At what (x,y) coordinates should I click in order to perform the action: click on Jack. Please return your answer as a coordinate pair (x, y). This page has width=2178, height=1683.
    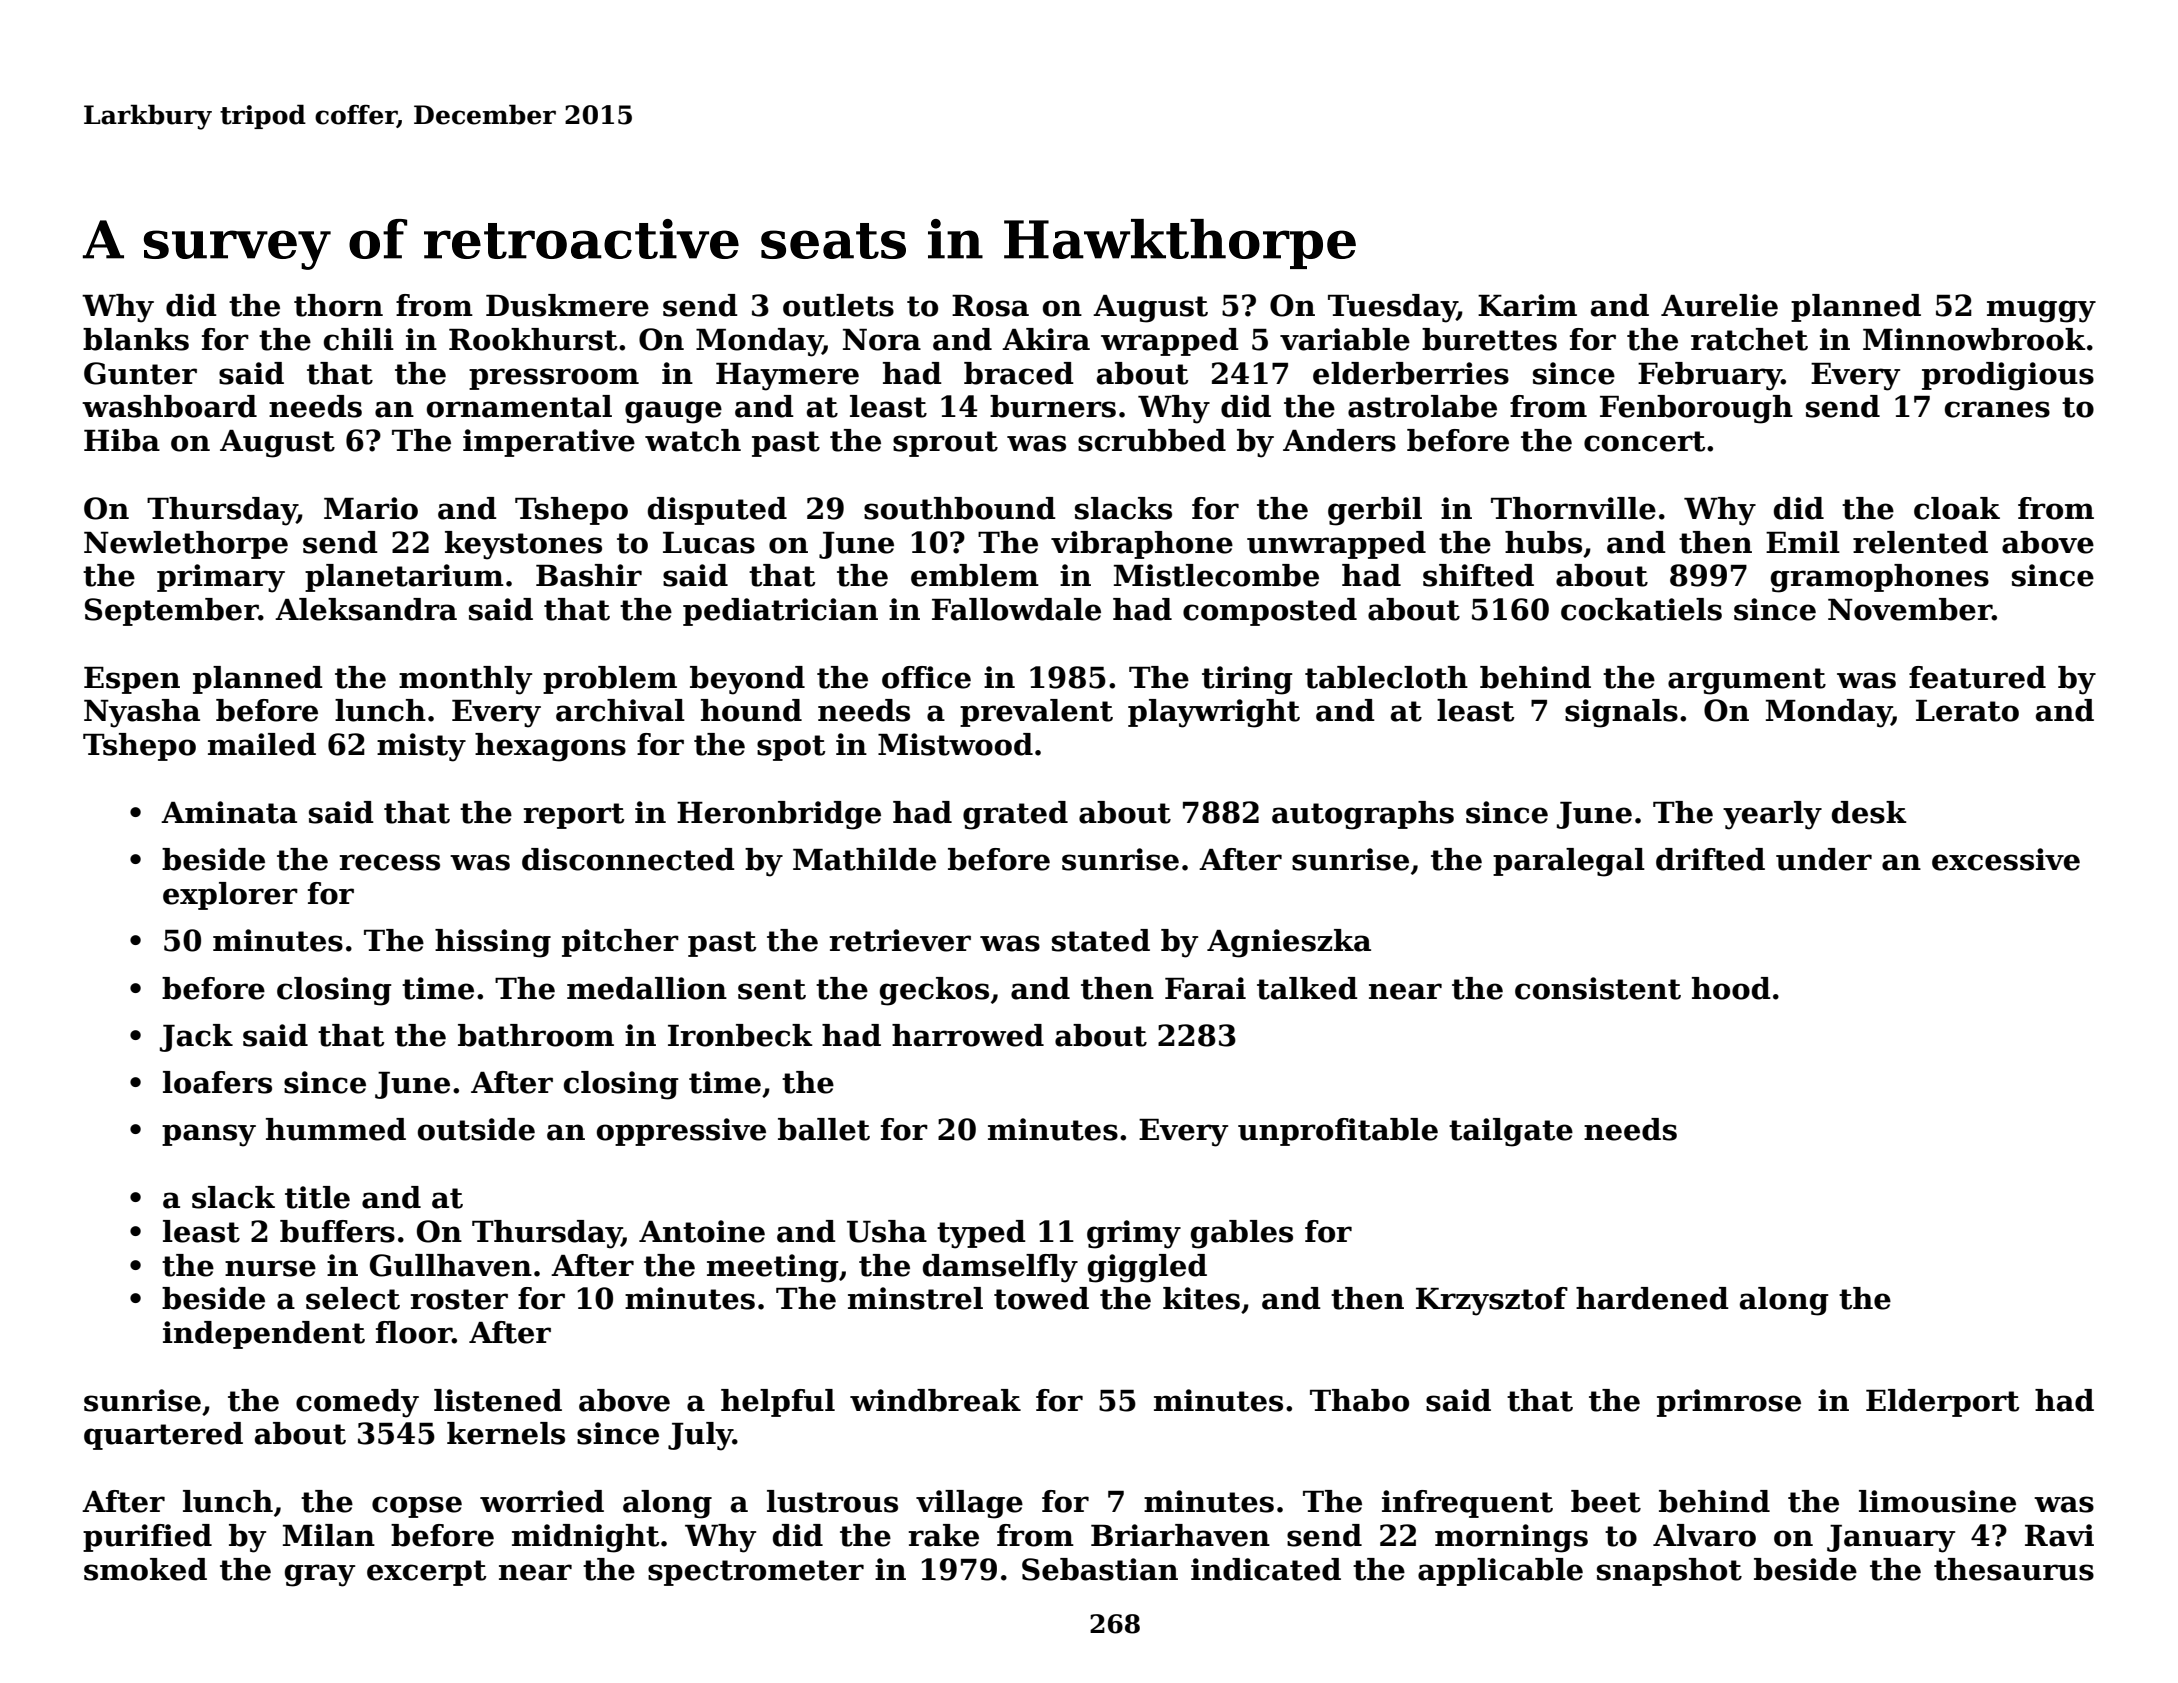
    Looking at the image, I should click on (196, 1038).
